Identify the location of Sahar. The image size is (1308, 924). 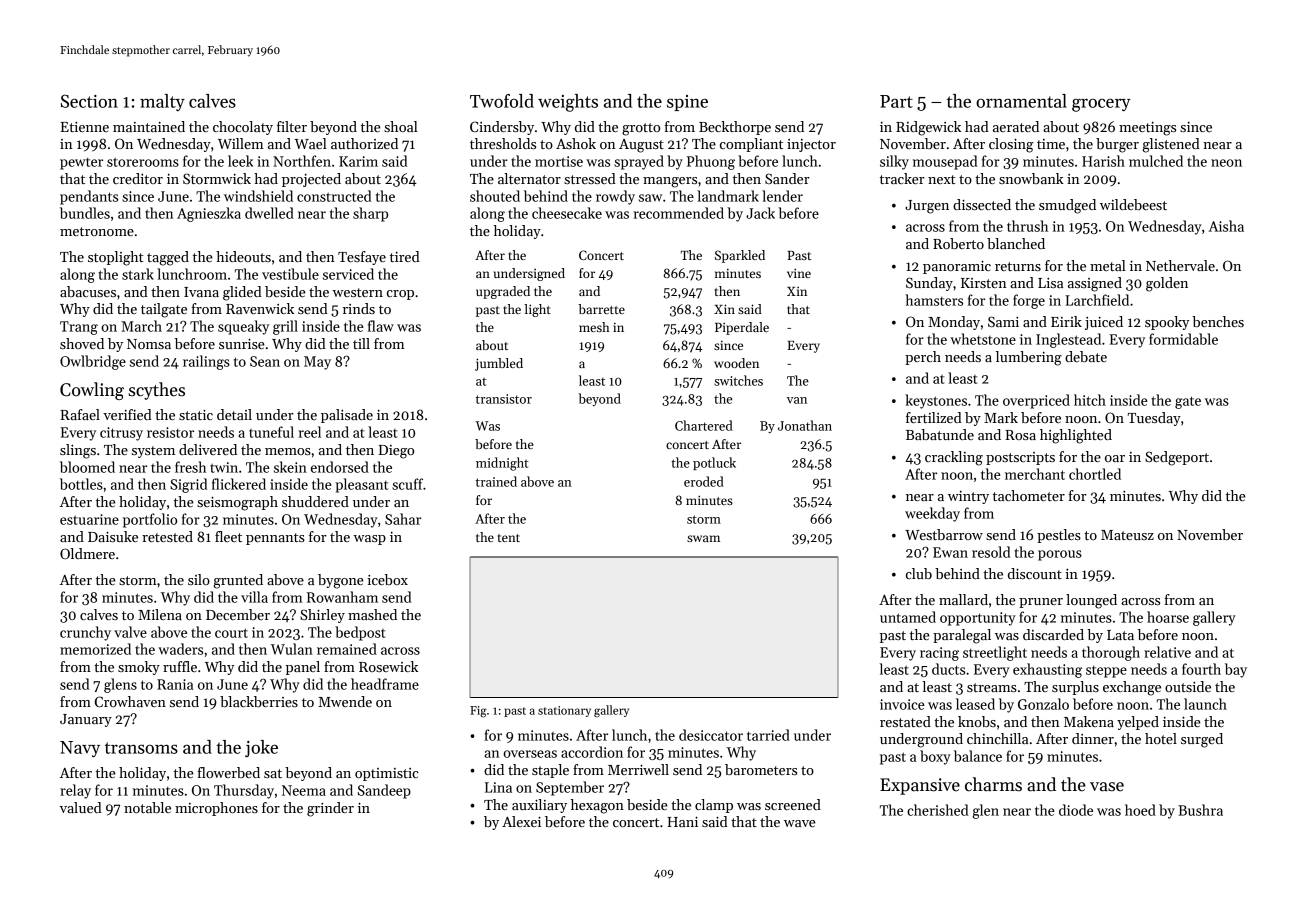
(403, 519).
